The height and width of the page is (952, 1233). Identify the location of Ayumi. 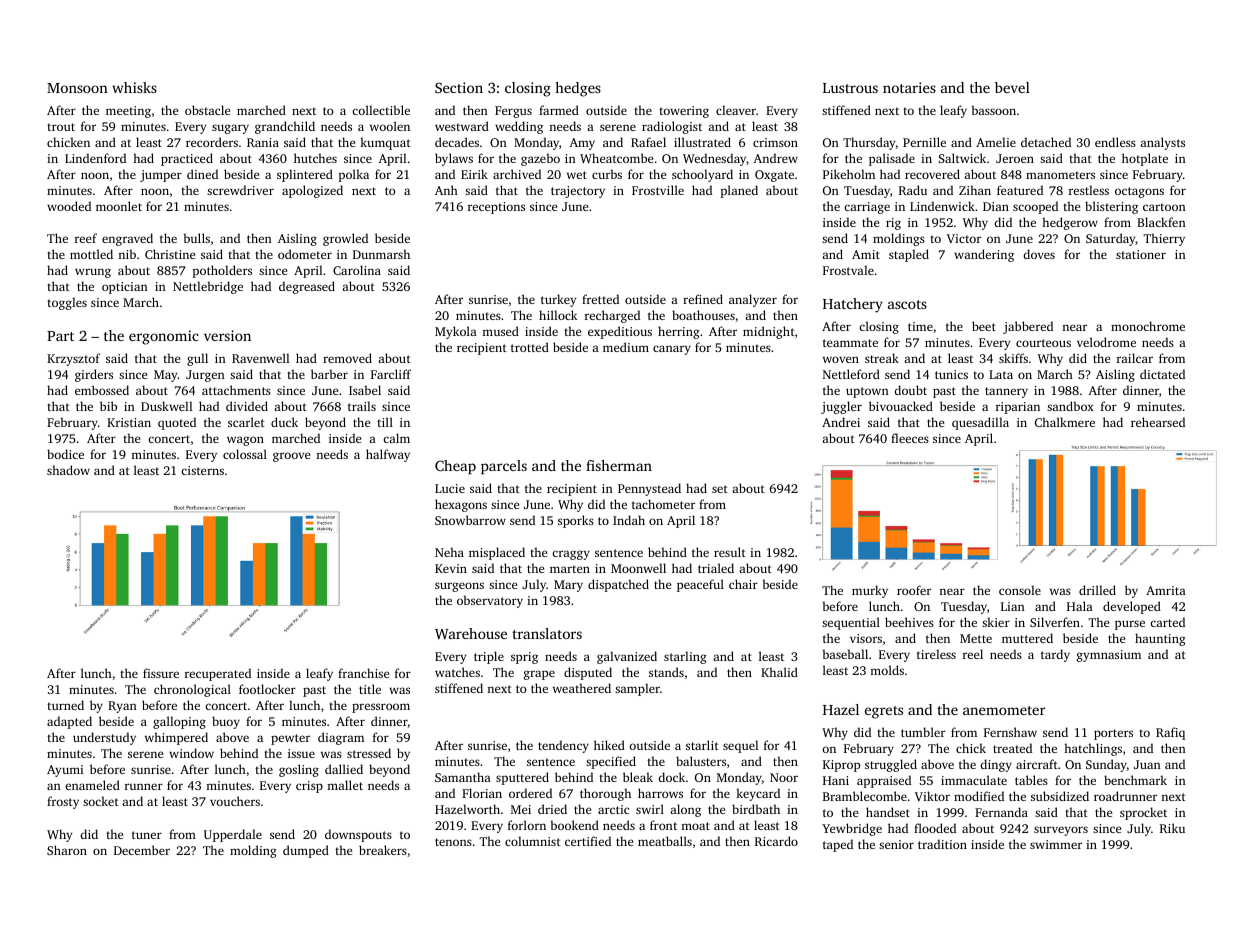
(65, 771).
